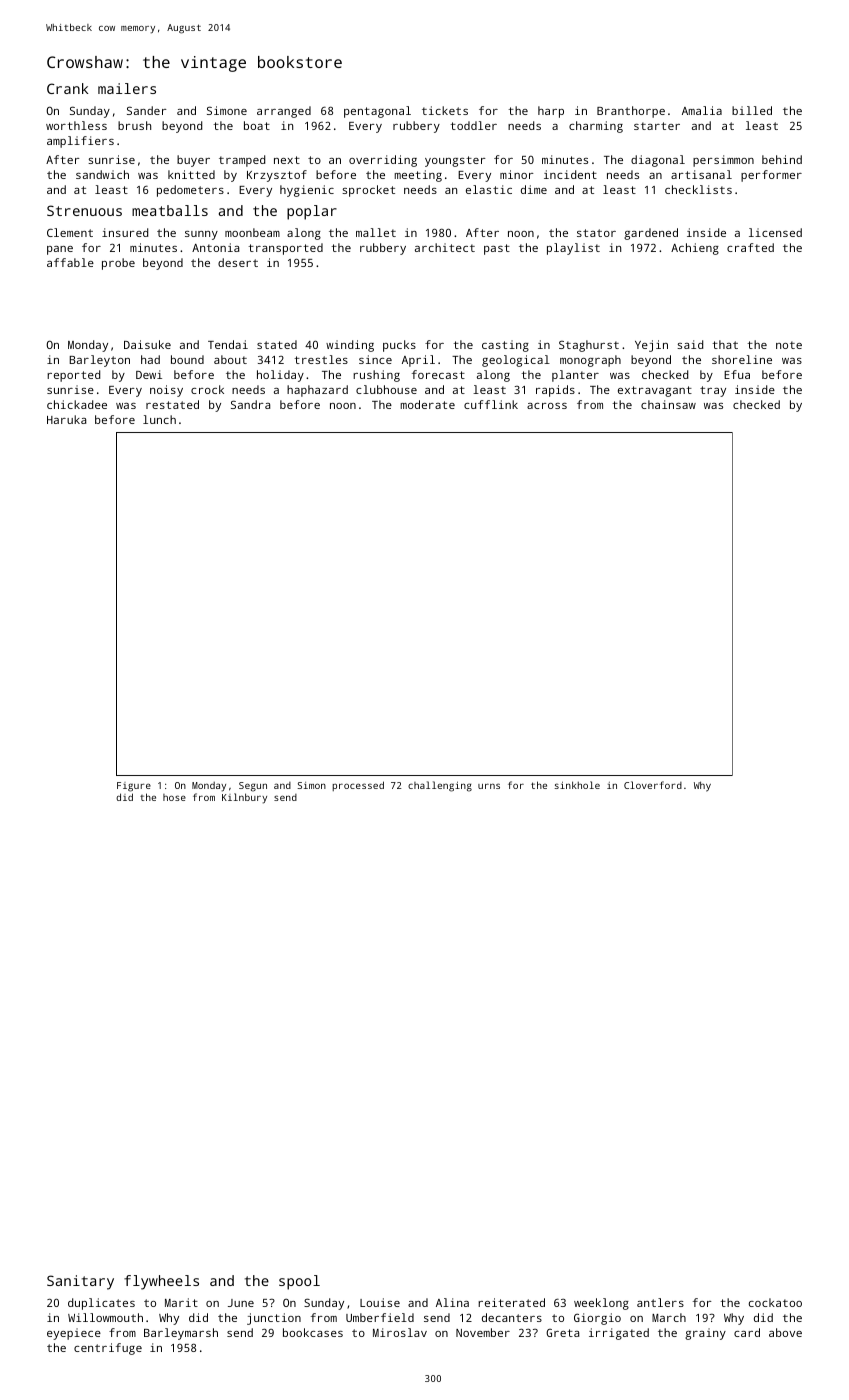 The height and width of the screenshot is (1400, 849). I want to click on reiterated, so click(511, 1302).
